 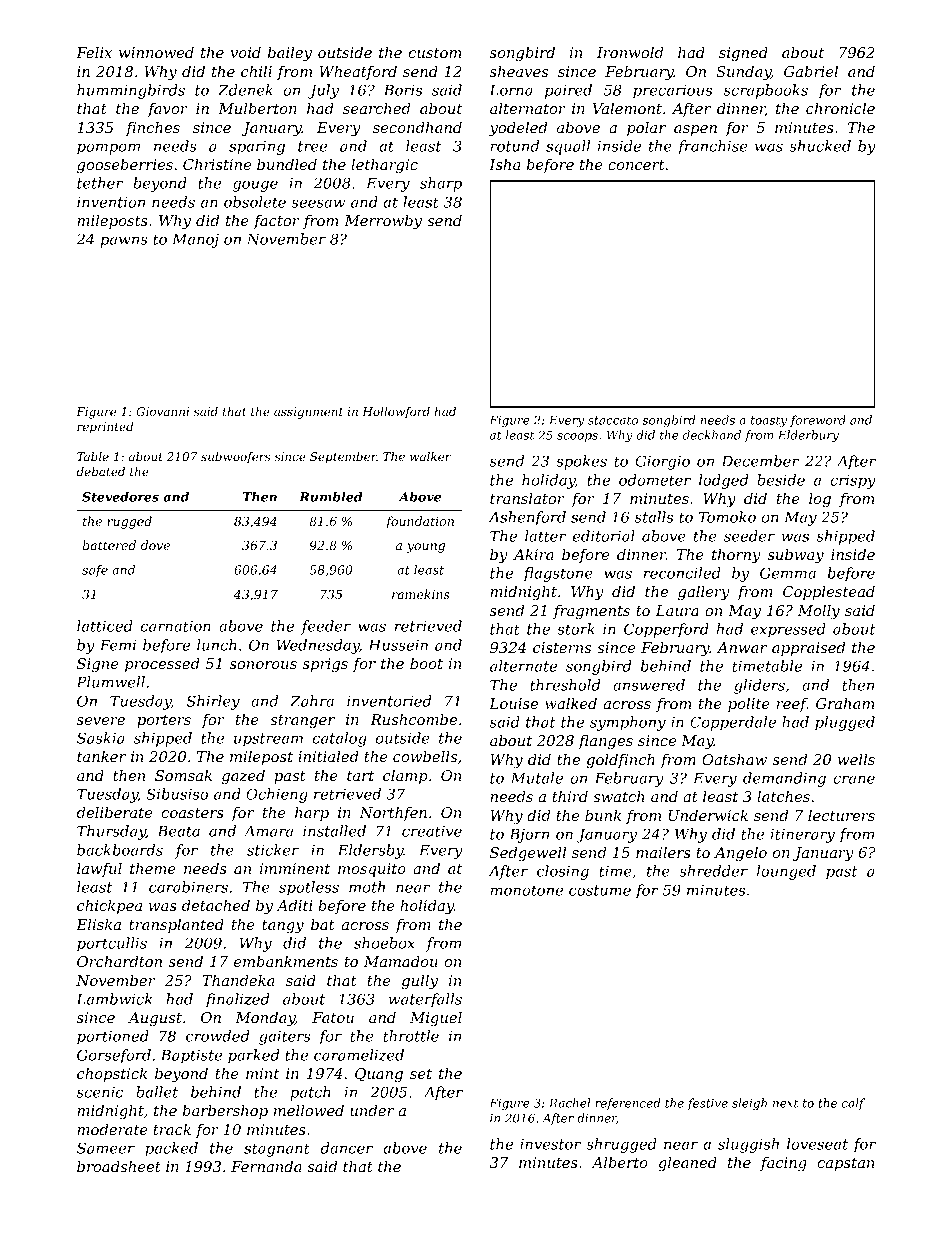 I want to click on Isha, so click(x=504, y=164).
